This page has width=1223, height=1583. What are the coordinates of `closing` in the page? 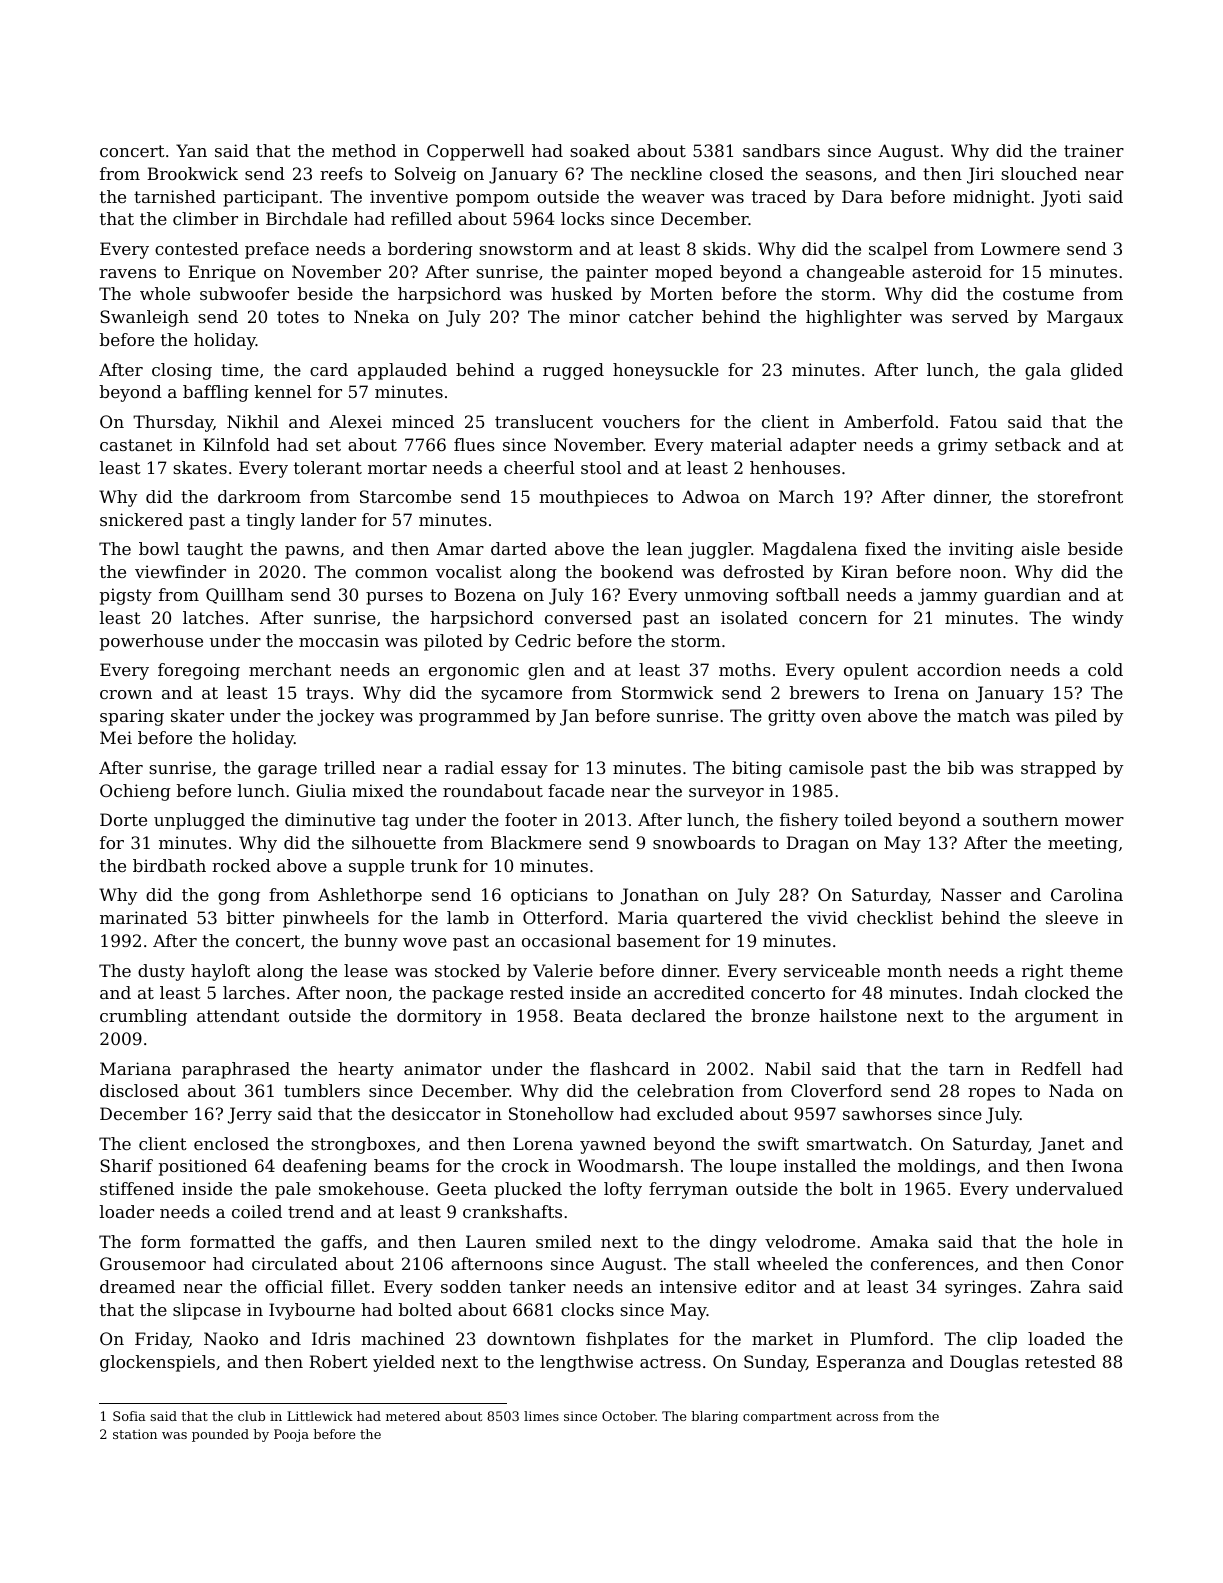 It's located at (182, 371).
